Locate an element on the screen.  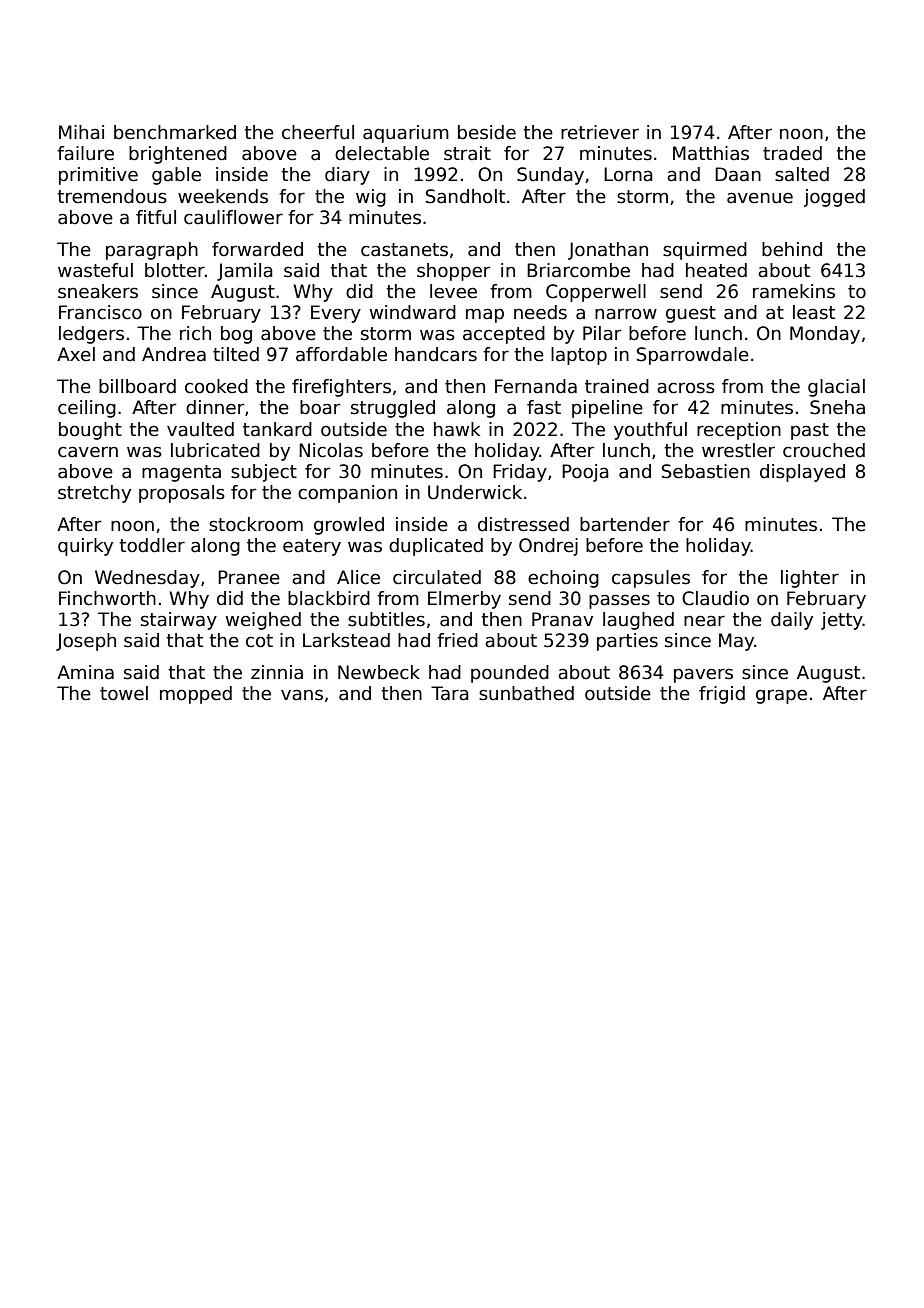
echoing is located at coordinates (563, 579).
